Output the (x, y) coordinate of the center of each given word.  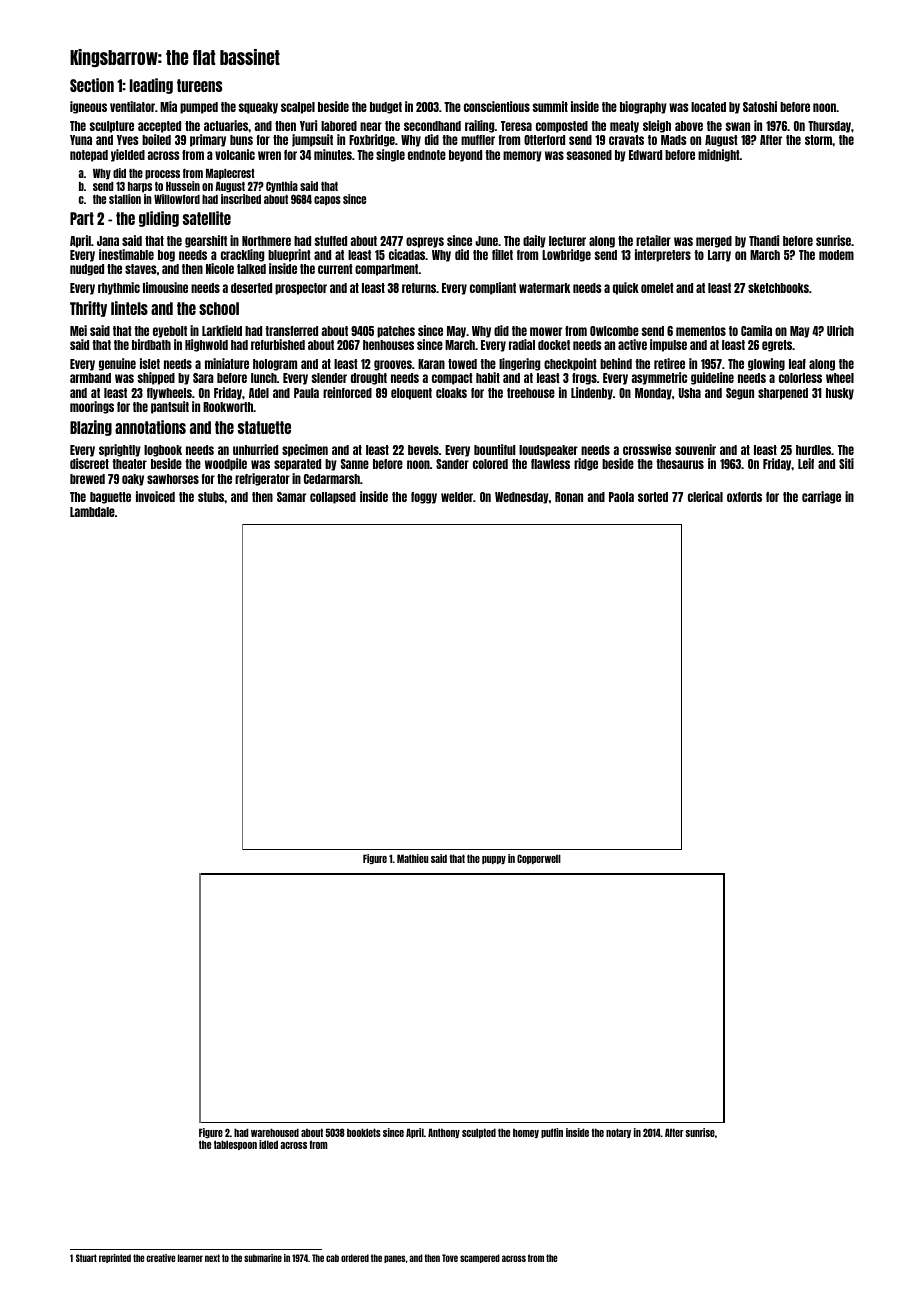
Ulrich (840, 330)
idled (268, 1144)
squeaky (258, 108)
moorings (92, 407)
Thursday (829, 127)
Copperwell (539, 859)
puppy (494, 860)
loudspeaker (548, 451)
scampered (480, 1258)
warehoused (275, 1132)
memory (522, 156)
